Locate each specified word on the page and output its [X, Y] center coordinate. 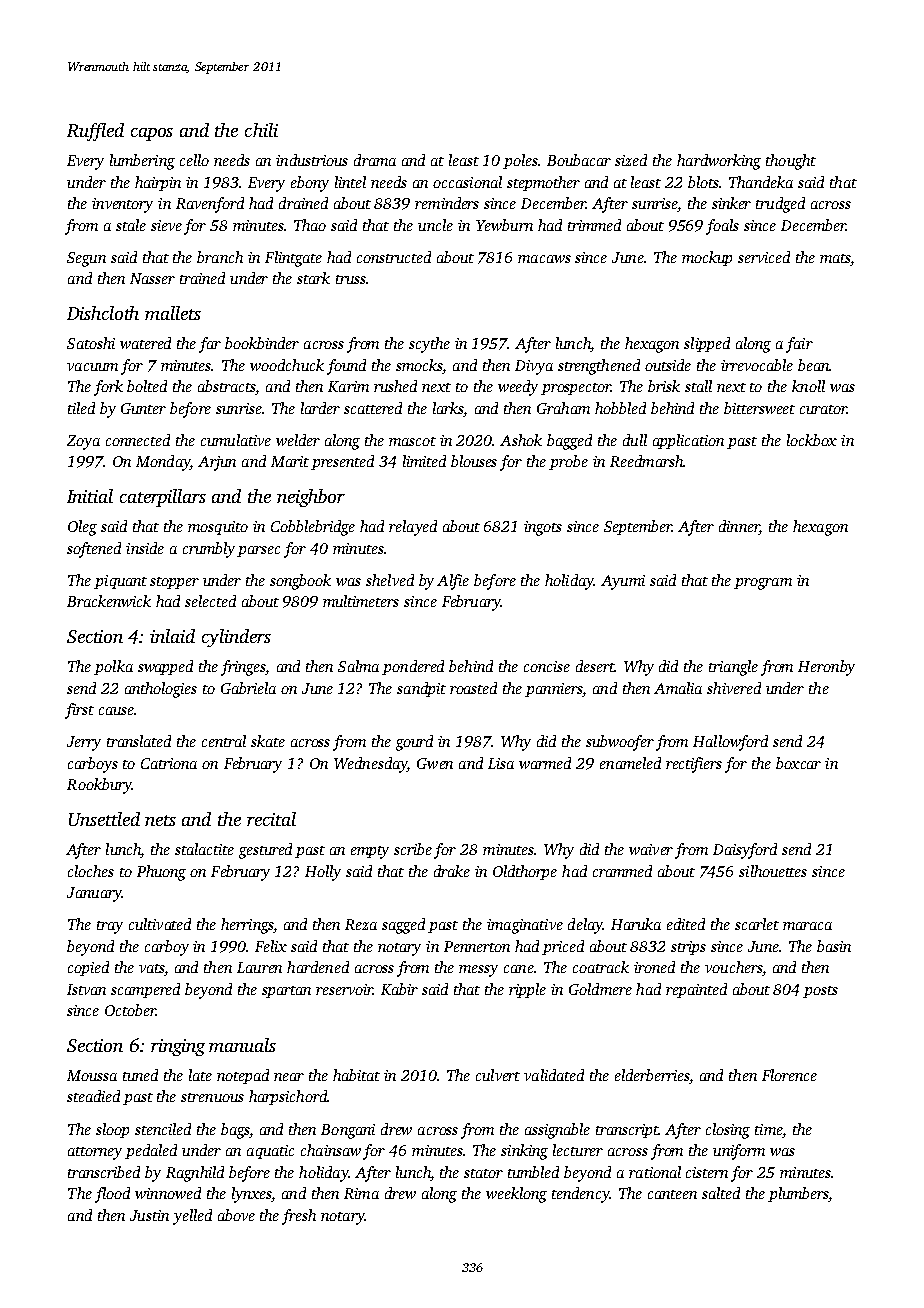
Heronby [826, 668]
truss [351, 279]
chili [261, 130]
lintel [350, 182]
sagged [403, 926]
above [236, 1215]
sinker [731, 203]
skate [268, 741]
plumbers [798, 1194]
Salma [358, 666]
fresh [299, 1217]
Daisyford [745, 851]
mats [835, 258]
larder [320, 408]
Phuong [161, 873]
